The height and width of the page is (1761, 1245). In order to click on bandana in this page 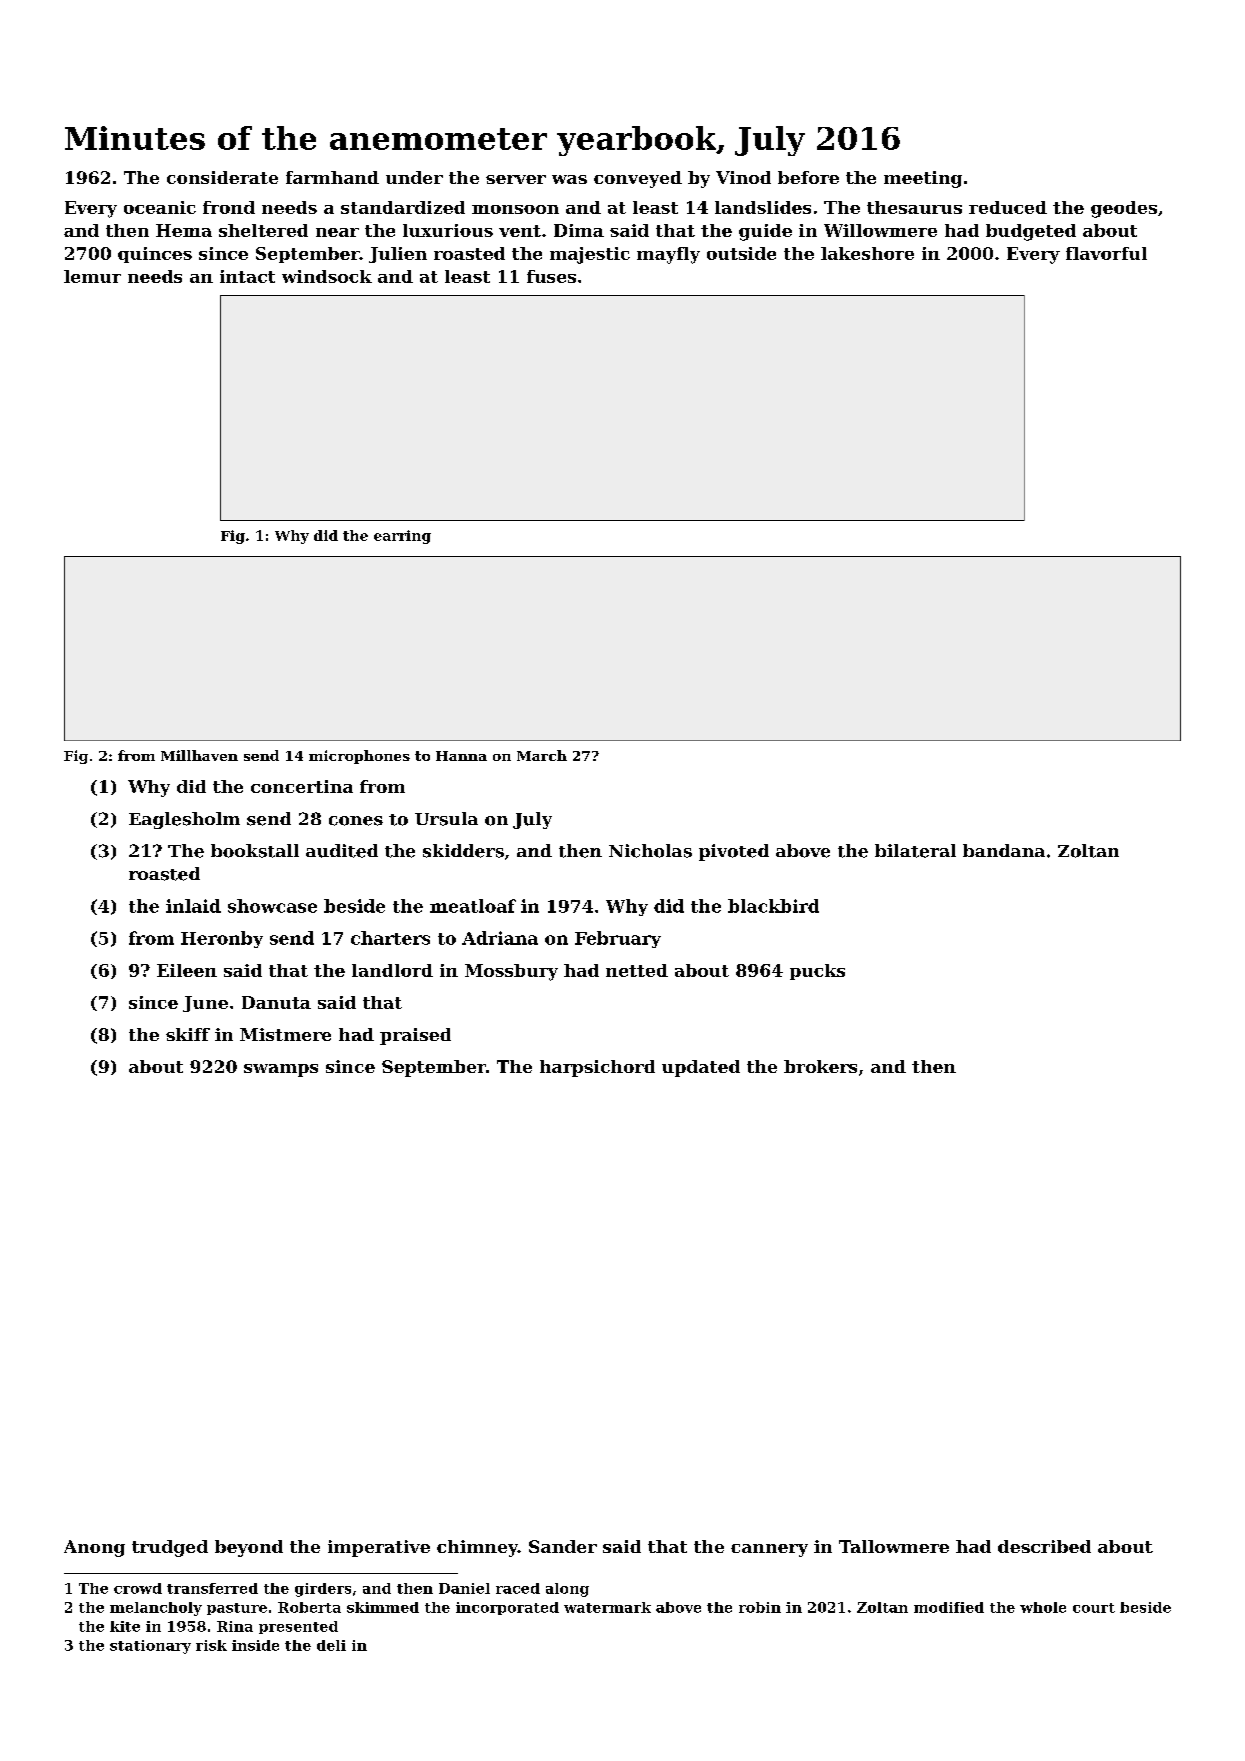, I will do `click(1004, 850)`.
